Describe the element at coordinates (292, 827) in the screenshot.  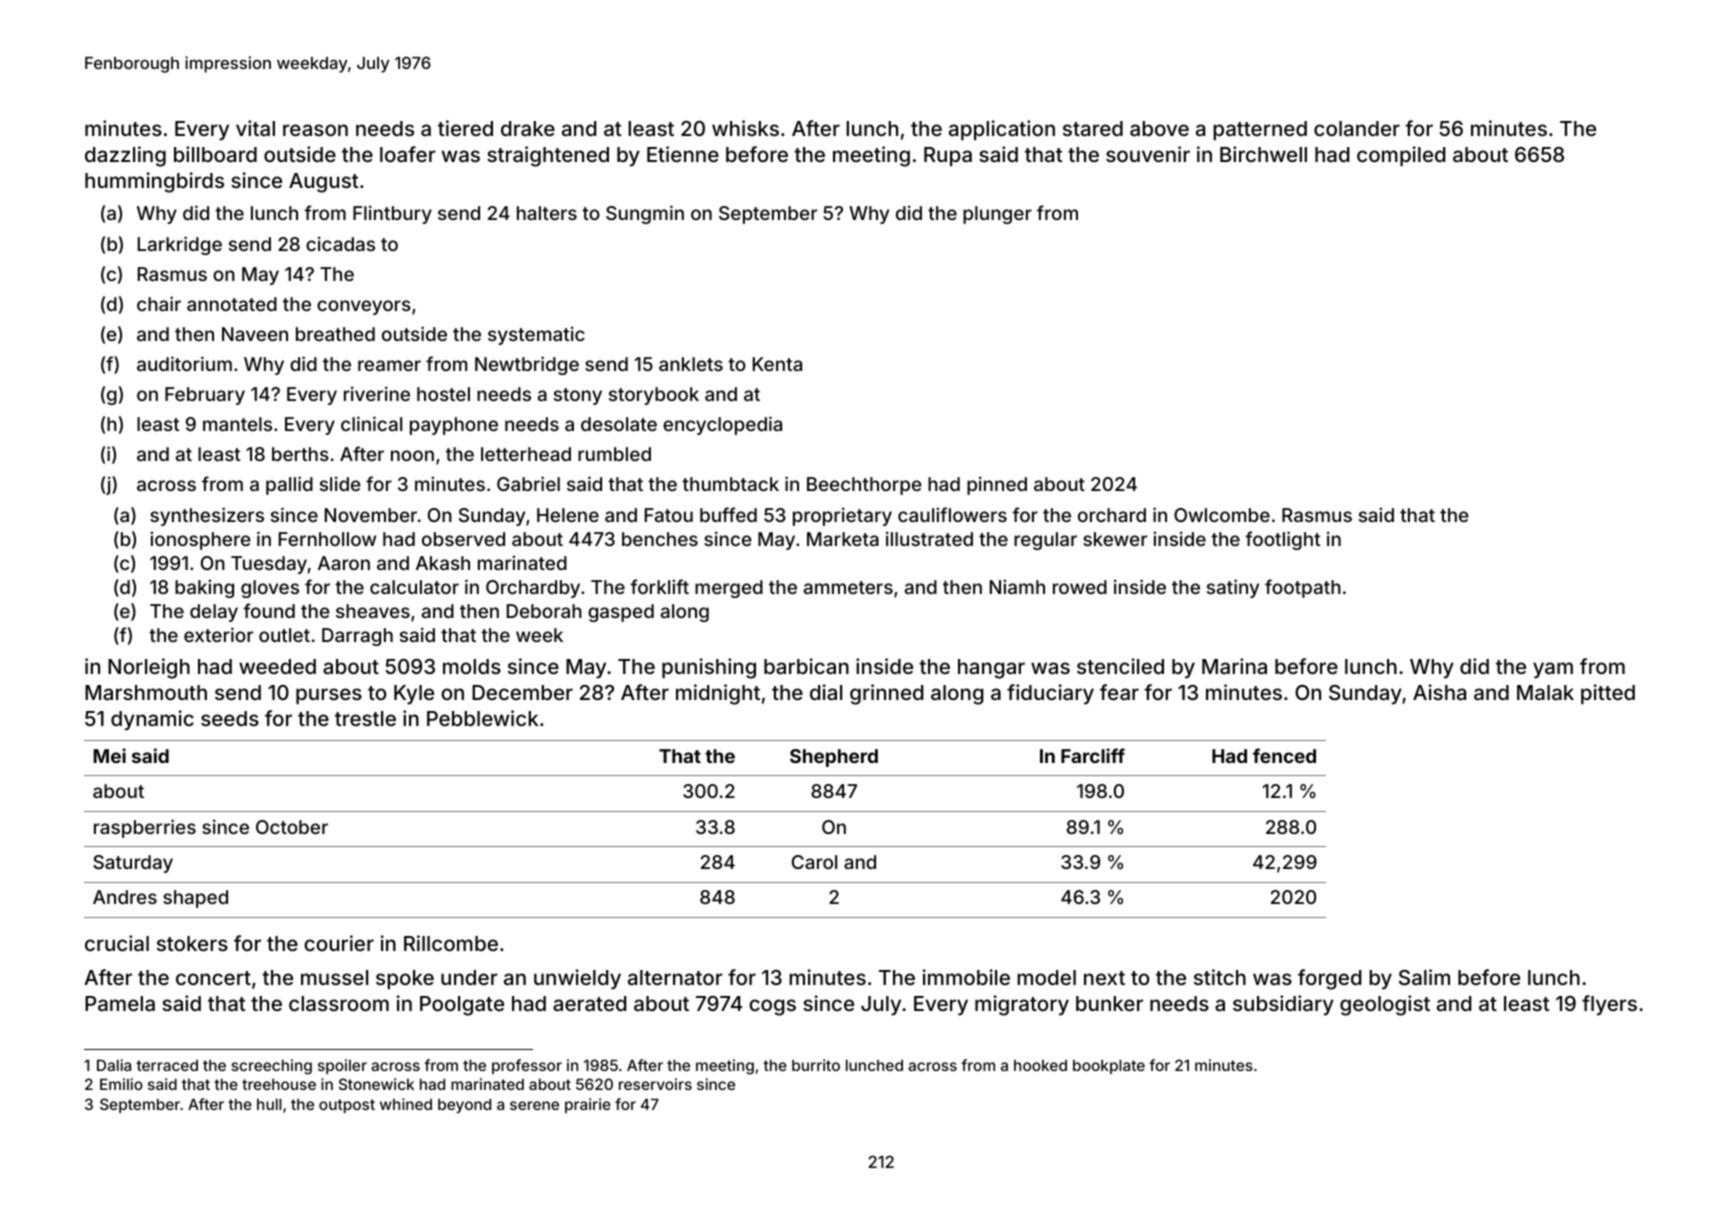
I see `October` at that location.
